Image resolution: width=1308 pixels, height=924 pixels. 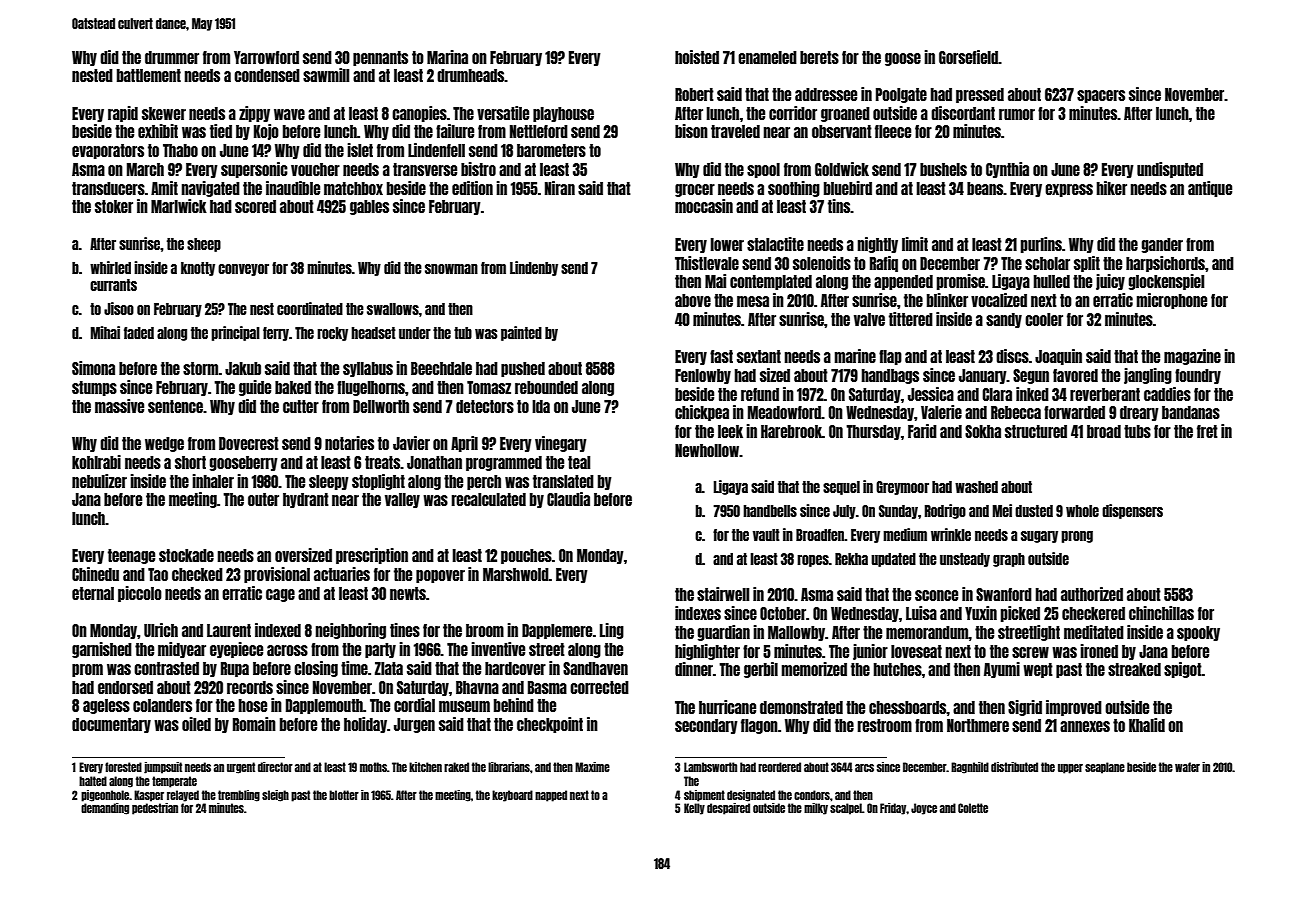 What do you see at coordinates (551, 150) in the screenshot?
I see `barometers` at bounding box center [551, 150].
